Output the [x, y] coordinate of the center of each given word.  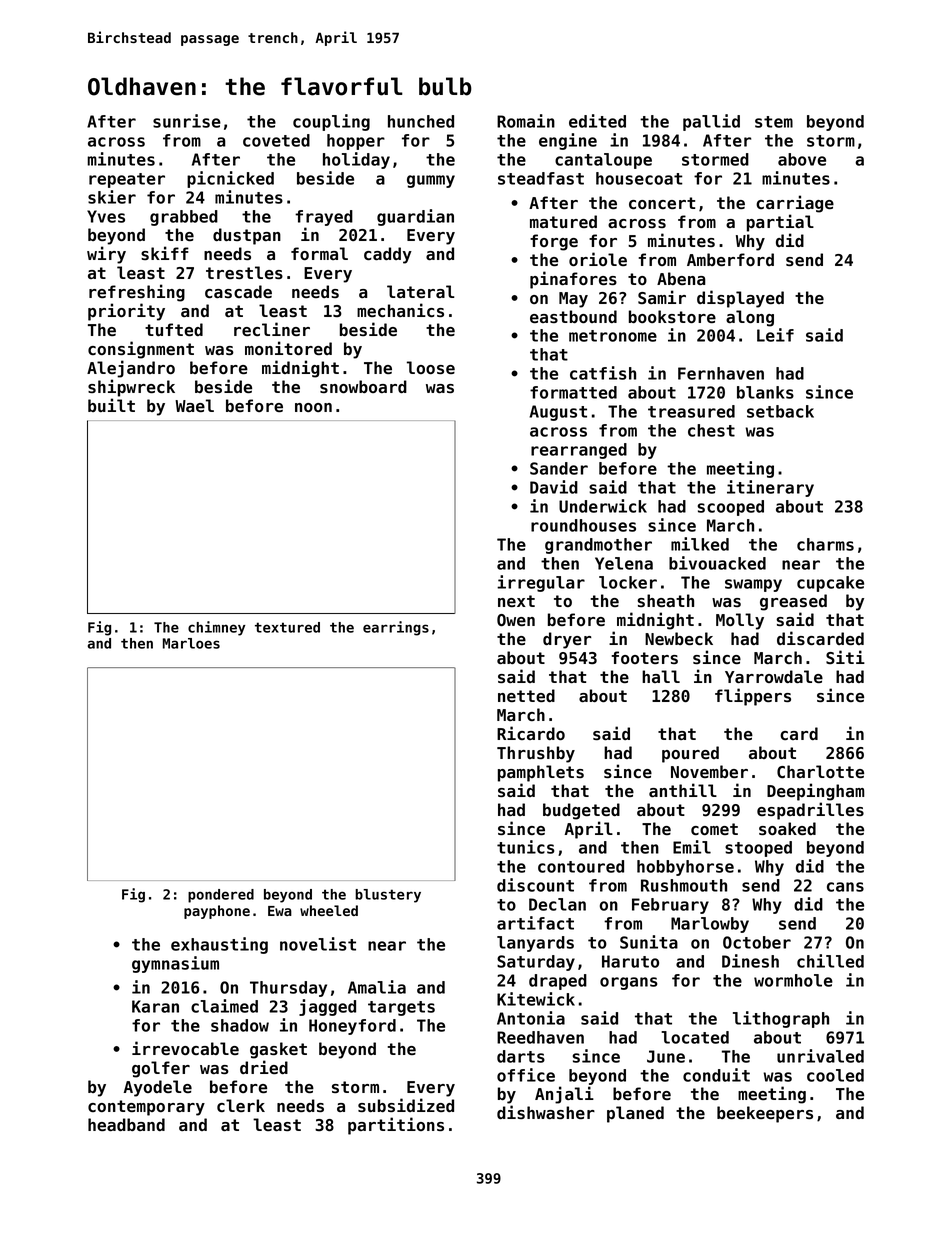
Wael [194, 405]
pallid [711, 122]
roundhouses [583, 525]
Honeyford [352, 1027]
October [757, 942]
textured [287, 627]
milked [700, 544]
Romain [526, 121]
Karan [155, 1006]
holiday [356, 160]
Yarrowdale [774, 676]
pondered [221, 896]
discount [535, 885]
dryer [567, 640]
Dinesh [750, 961]
